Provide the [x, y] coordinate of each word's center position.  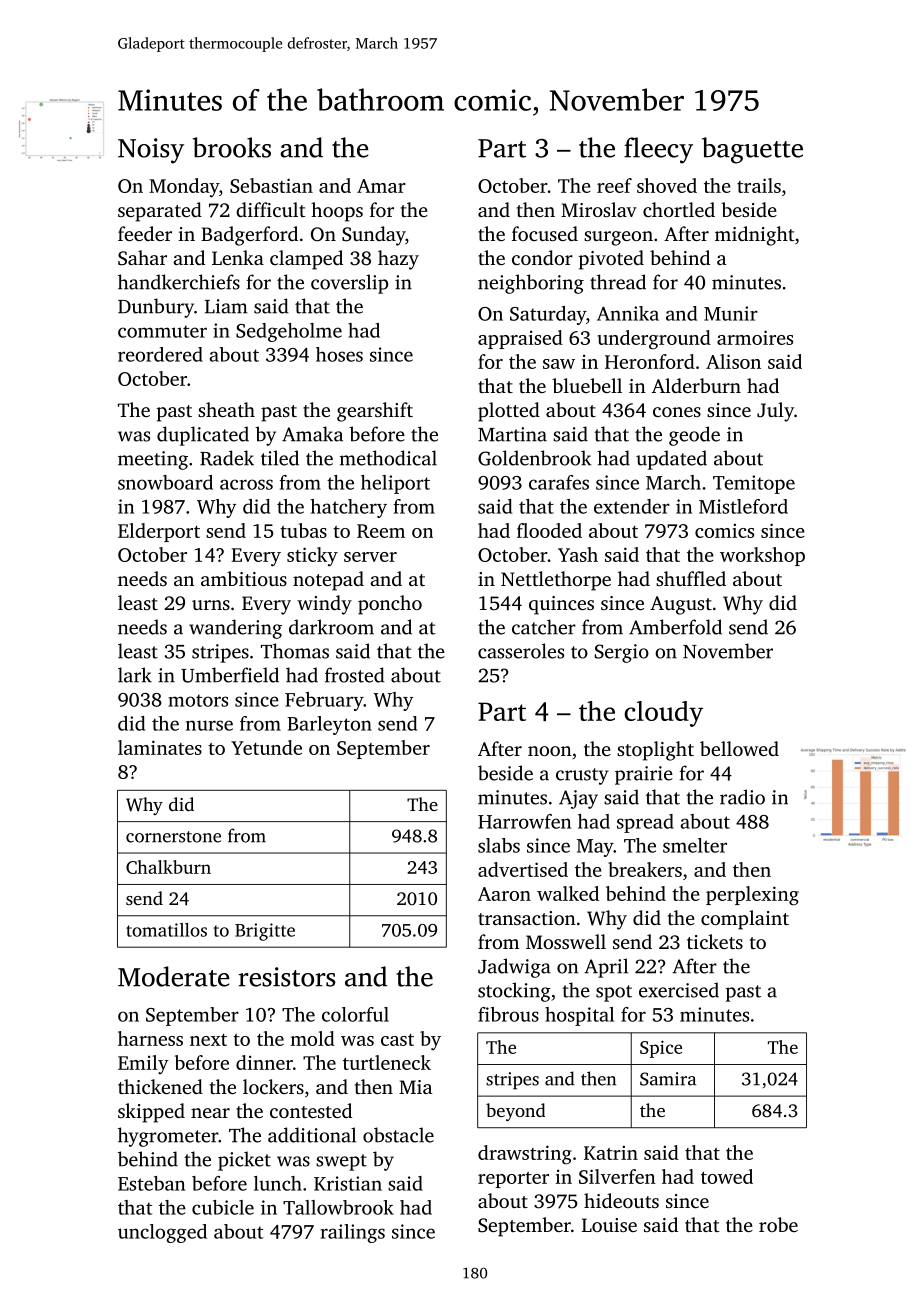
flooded [549, 530]
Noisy [151, 151]
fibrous [508, 1014]
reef [614, 185]
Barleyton [329, 725]
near [210, 1113]
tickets [715, 941]
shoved [667, 185]
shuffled [691, 578]
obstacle [398, 1135]
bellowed [739, 748]
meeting [153, 460]
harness [150, 1038]
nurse [209, 725]
